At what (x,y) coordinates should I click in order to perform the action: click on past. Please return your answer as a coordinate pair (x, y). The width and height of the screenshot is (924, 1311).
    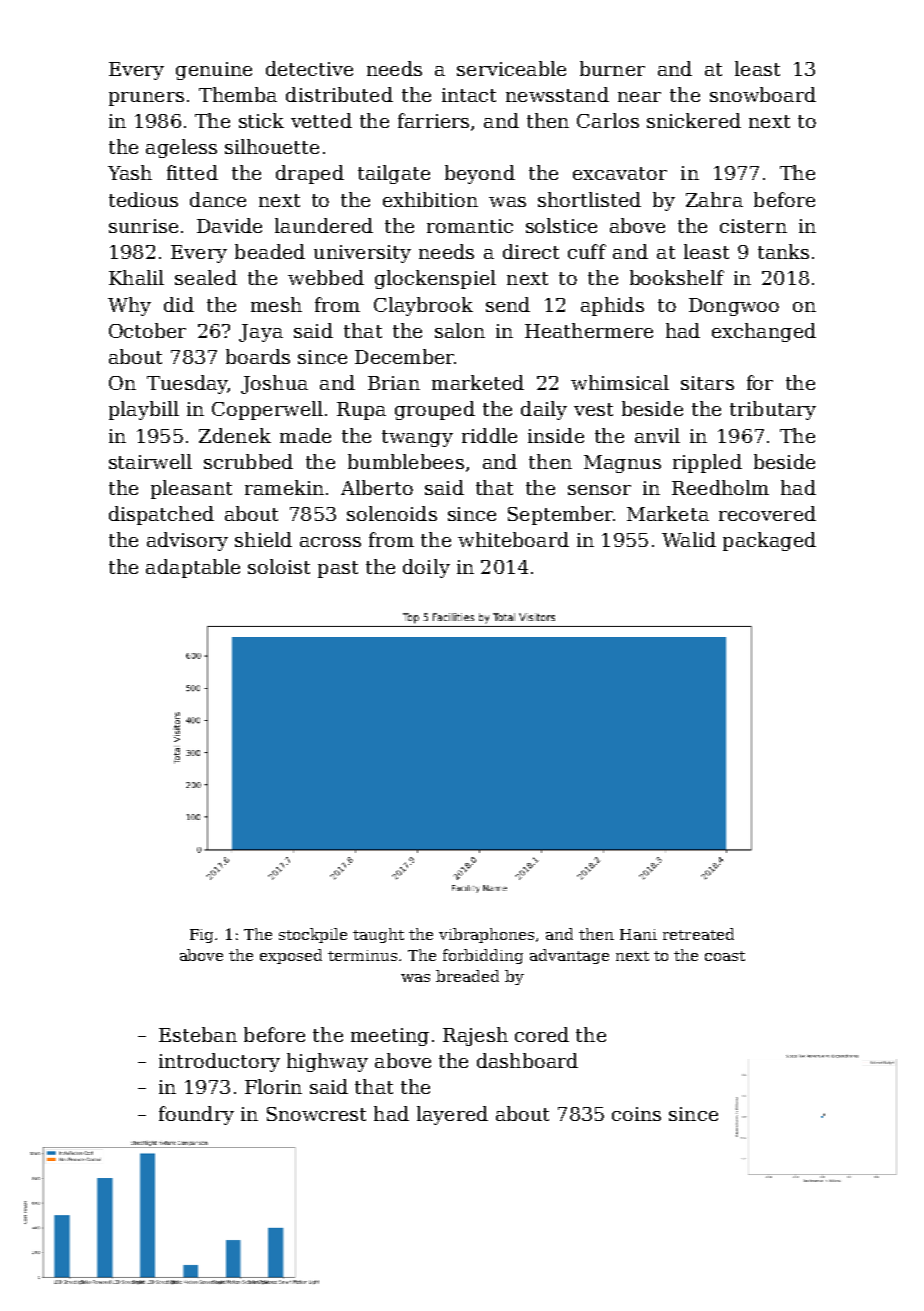
    Looking at the image, I should click on (338, 569).
